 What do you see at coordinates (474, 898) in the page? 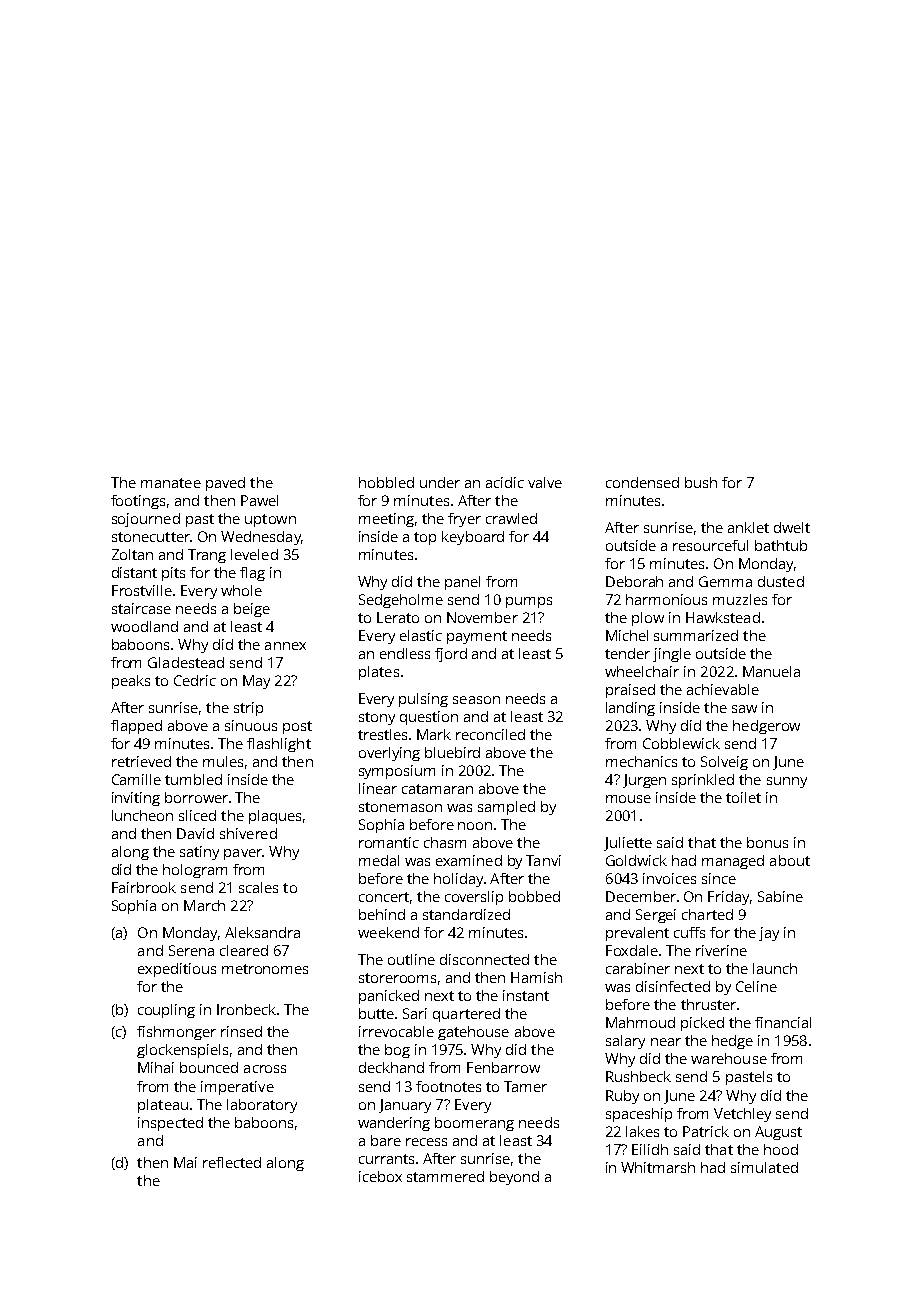
I see `coverslip` at bounding box center [474, 898].
